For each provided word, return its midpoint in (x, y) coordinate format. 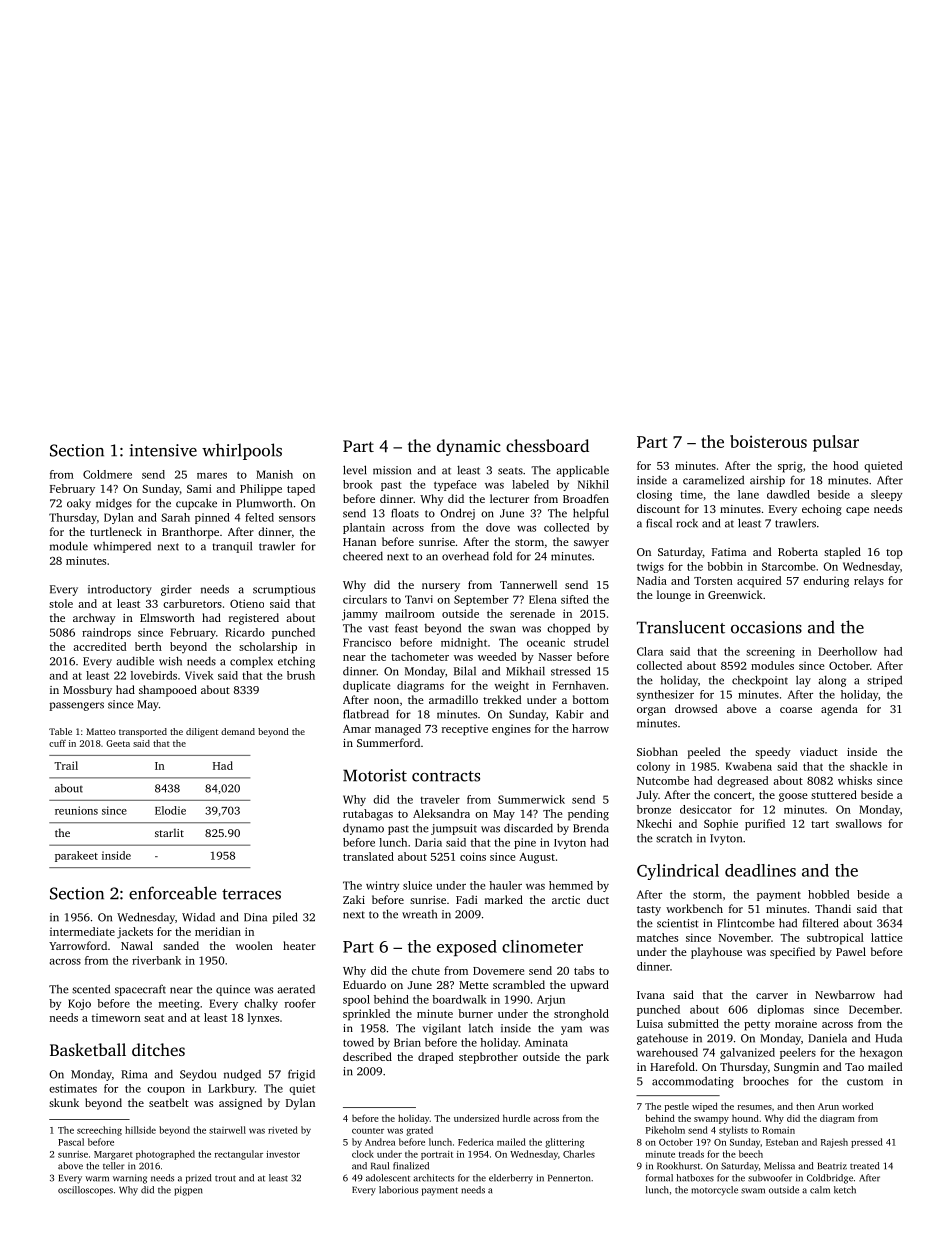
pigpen (188, 1191)
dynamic (469, 447)
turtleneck (116, 531)
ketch (845, 1190)
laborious (398, 1190)
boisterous (768, 441)
